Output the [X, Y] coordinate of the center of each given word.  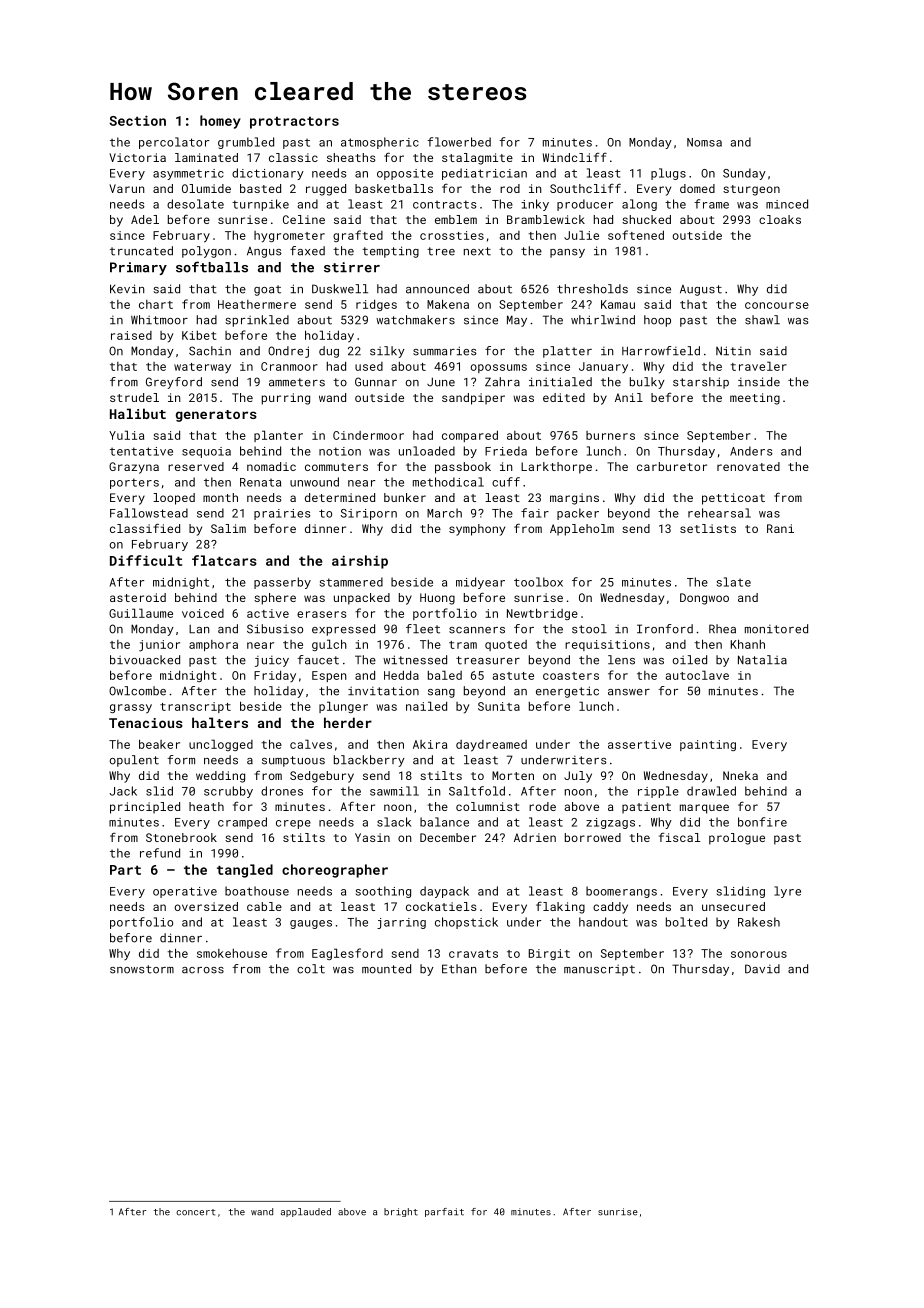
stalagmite [477, 159]
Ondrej [288, 352]
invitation [383, 691]
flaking [560, 908]
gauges [311, 924]
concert [195, 1212]
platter [567, 352]
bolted [686, 922]
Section [137, 120]
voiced [203, 613]
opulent [134, 761]
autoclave [697, 675]
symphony [477, 530]
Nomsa [704, 142]
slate [734, 582]
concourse [777, 305]
